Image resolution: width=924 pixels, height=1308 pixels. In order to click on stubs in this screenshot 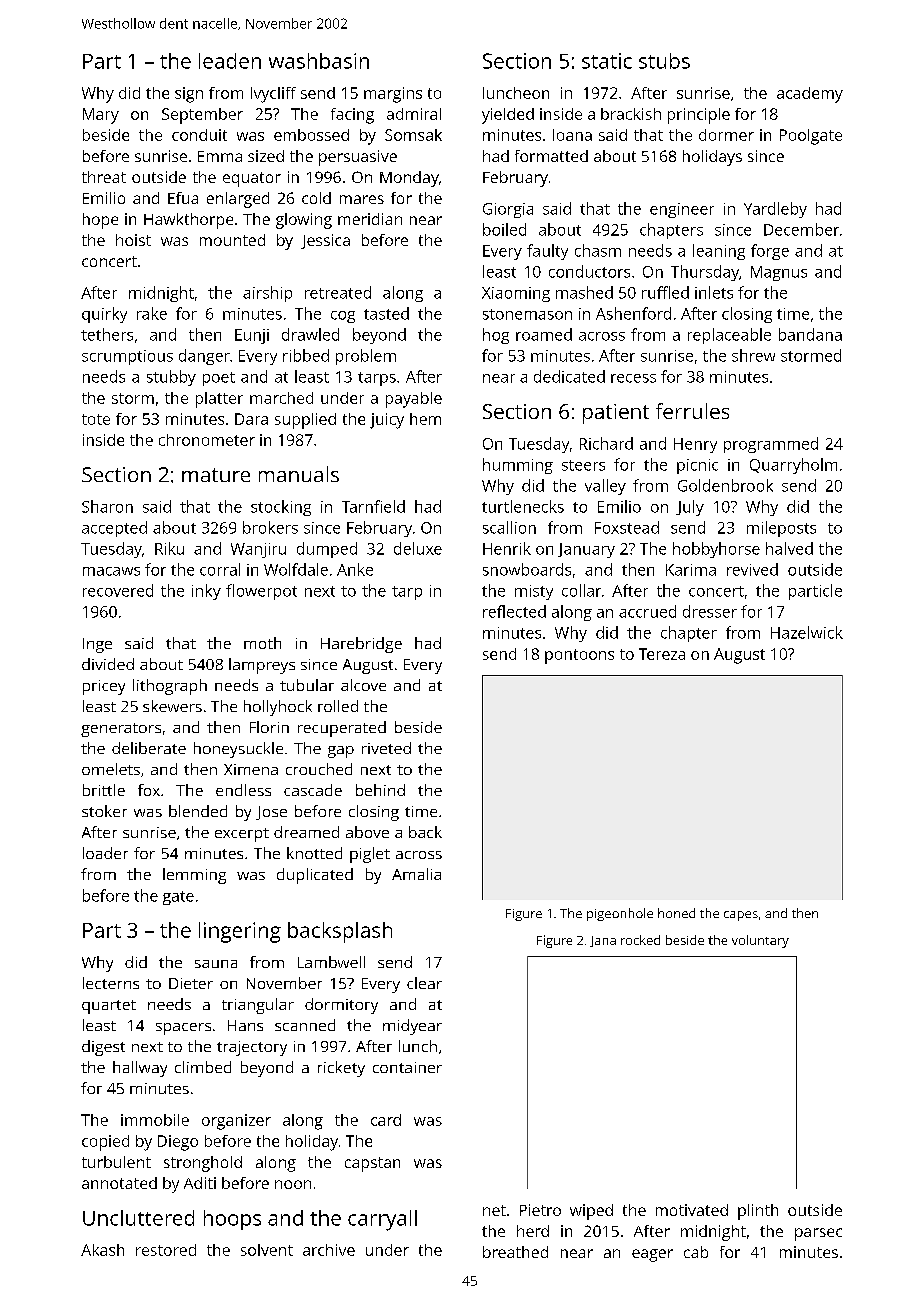, I will do `click(664, 61)`.
